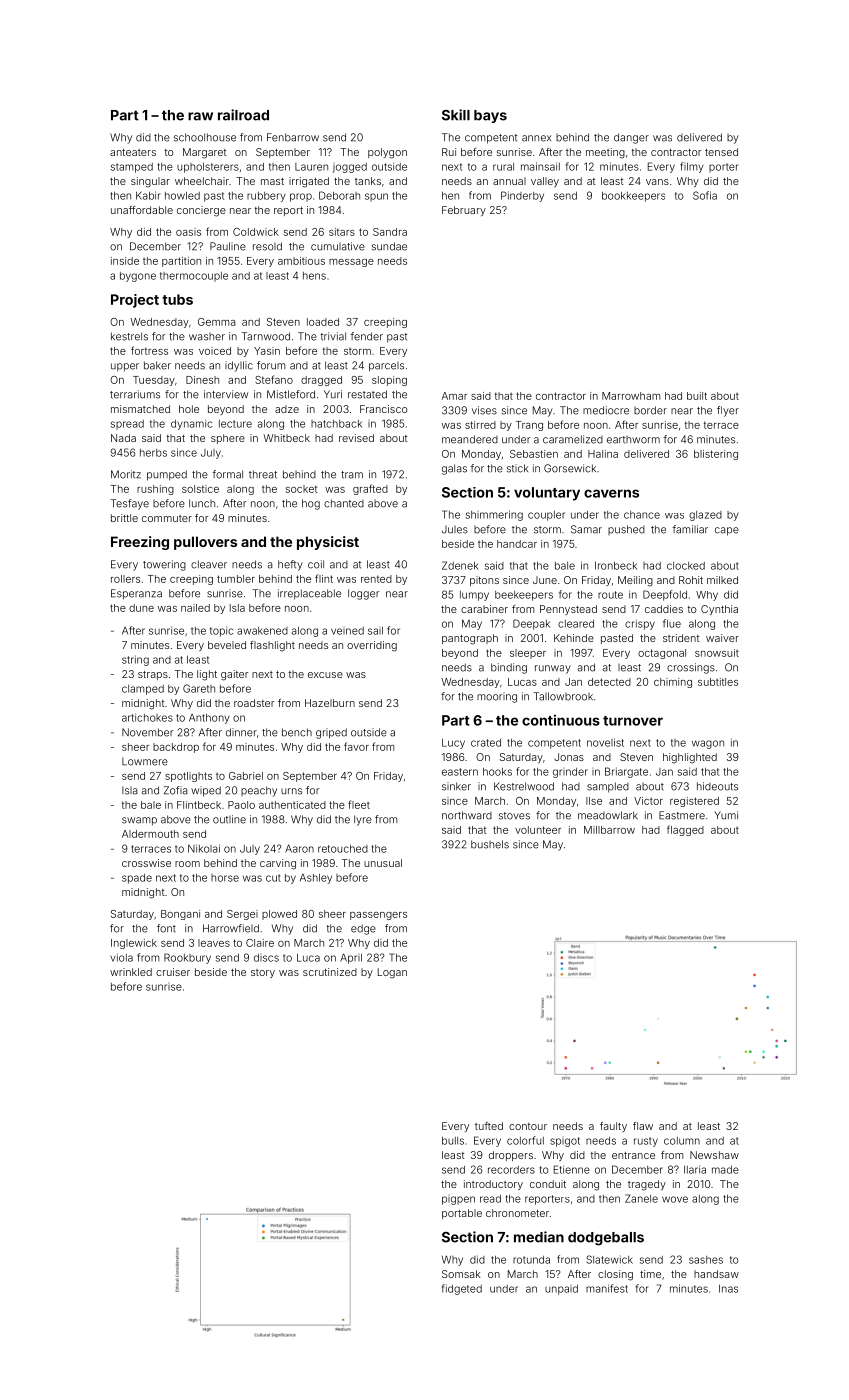 The height and width of the image is (1400, 849). What do you see at coordinates (490, 116) in the image?
I see `bays` at bounding box center [490, 116].
